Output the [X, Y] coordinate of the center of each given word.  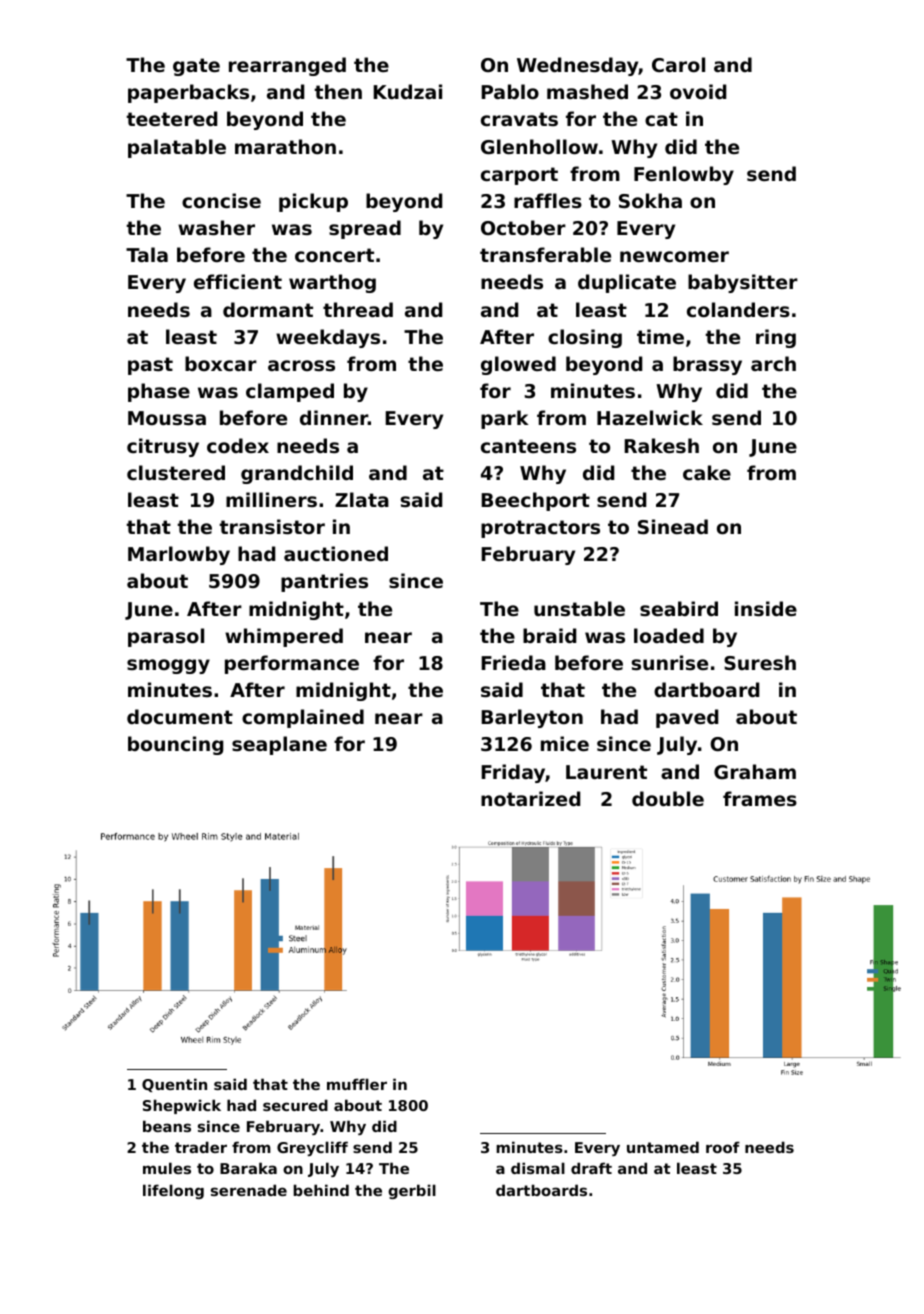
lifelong [173, 1191]
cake [707, 472]
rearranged [287, 66]
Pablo [510, 91]
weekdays [328, 338]
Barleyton [532, 718]
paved [687, 718]
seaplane [279, 745]
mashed [587, 91]
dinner [334, 417]
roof [723, 1147]
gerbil [412, 1191]
